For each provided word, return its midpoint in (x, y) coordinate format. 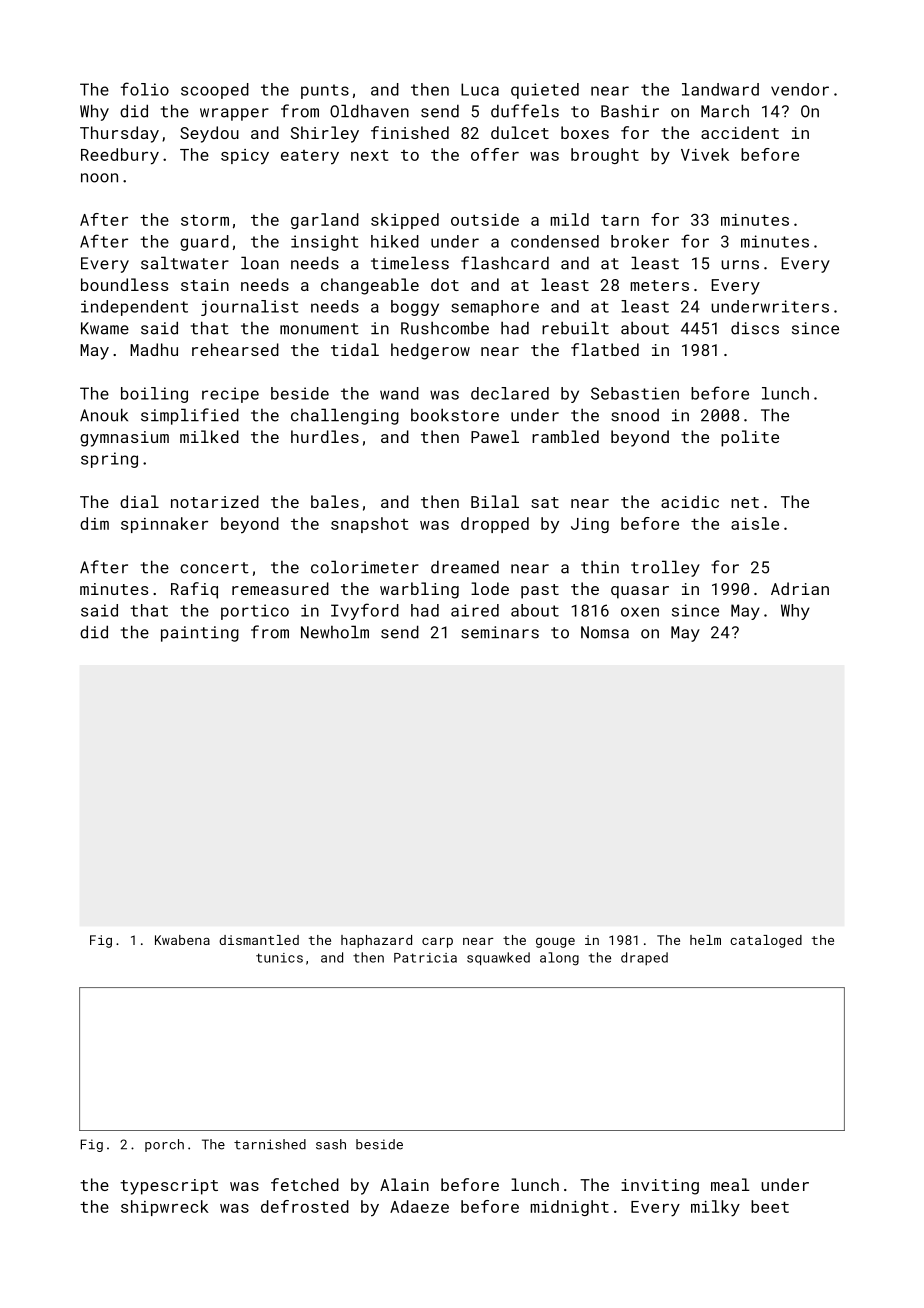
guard (204, 243)
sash (331, 1144)
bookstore (455, 415)
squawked (498, 958)
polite (750, 438)
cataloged (766, 941)
